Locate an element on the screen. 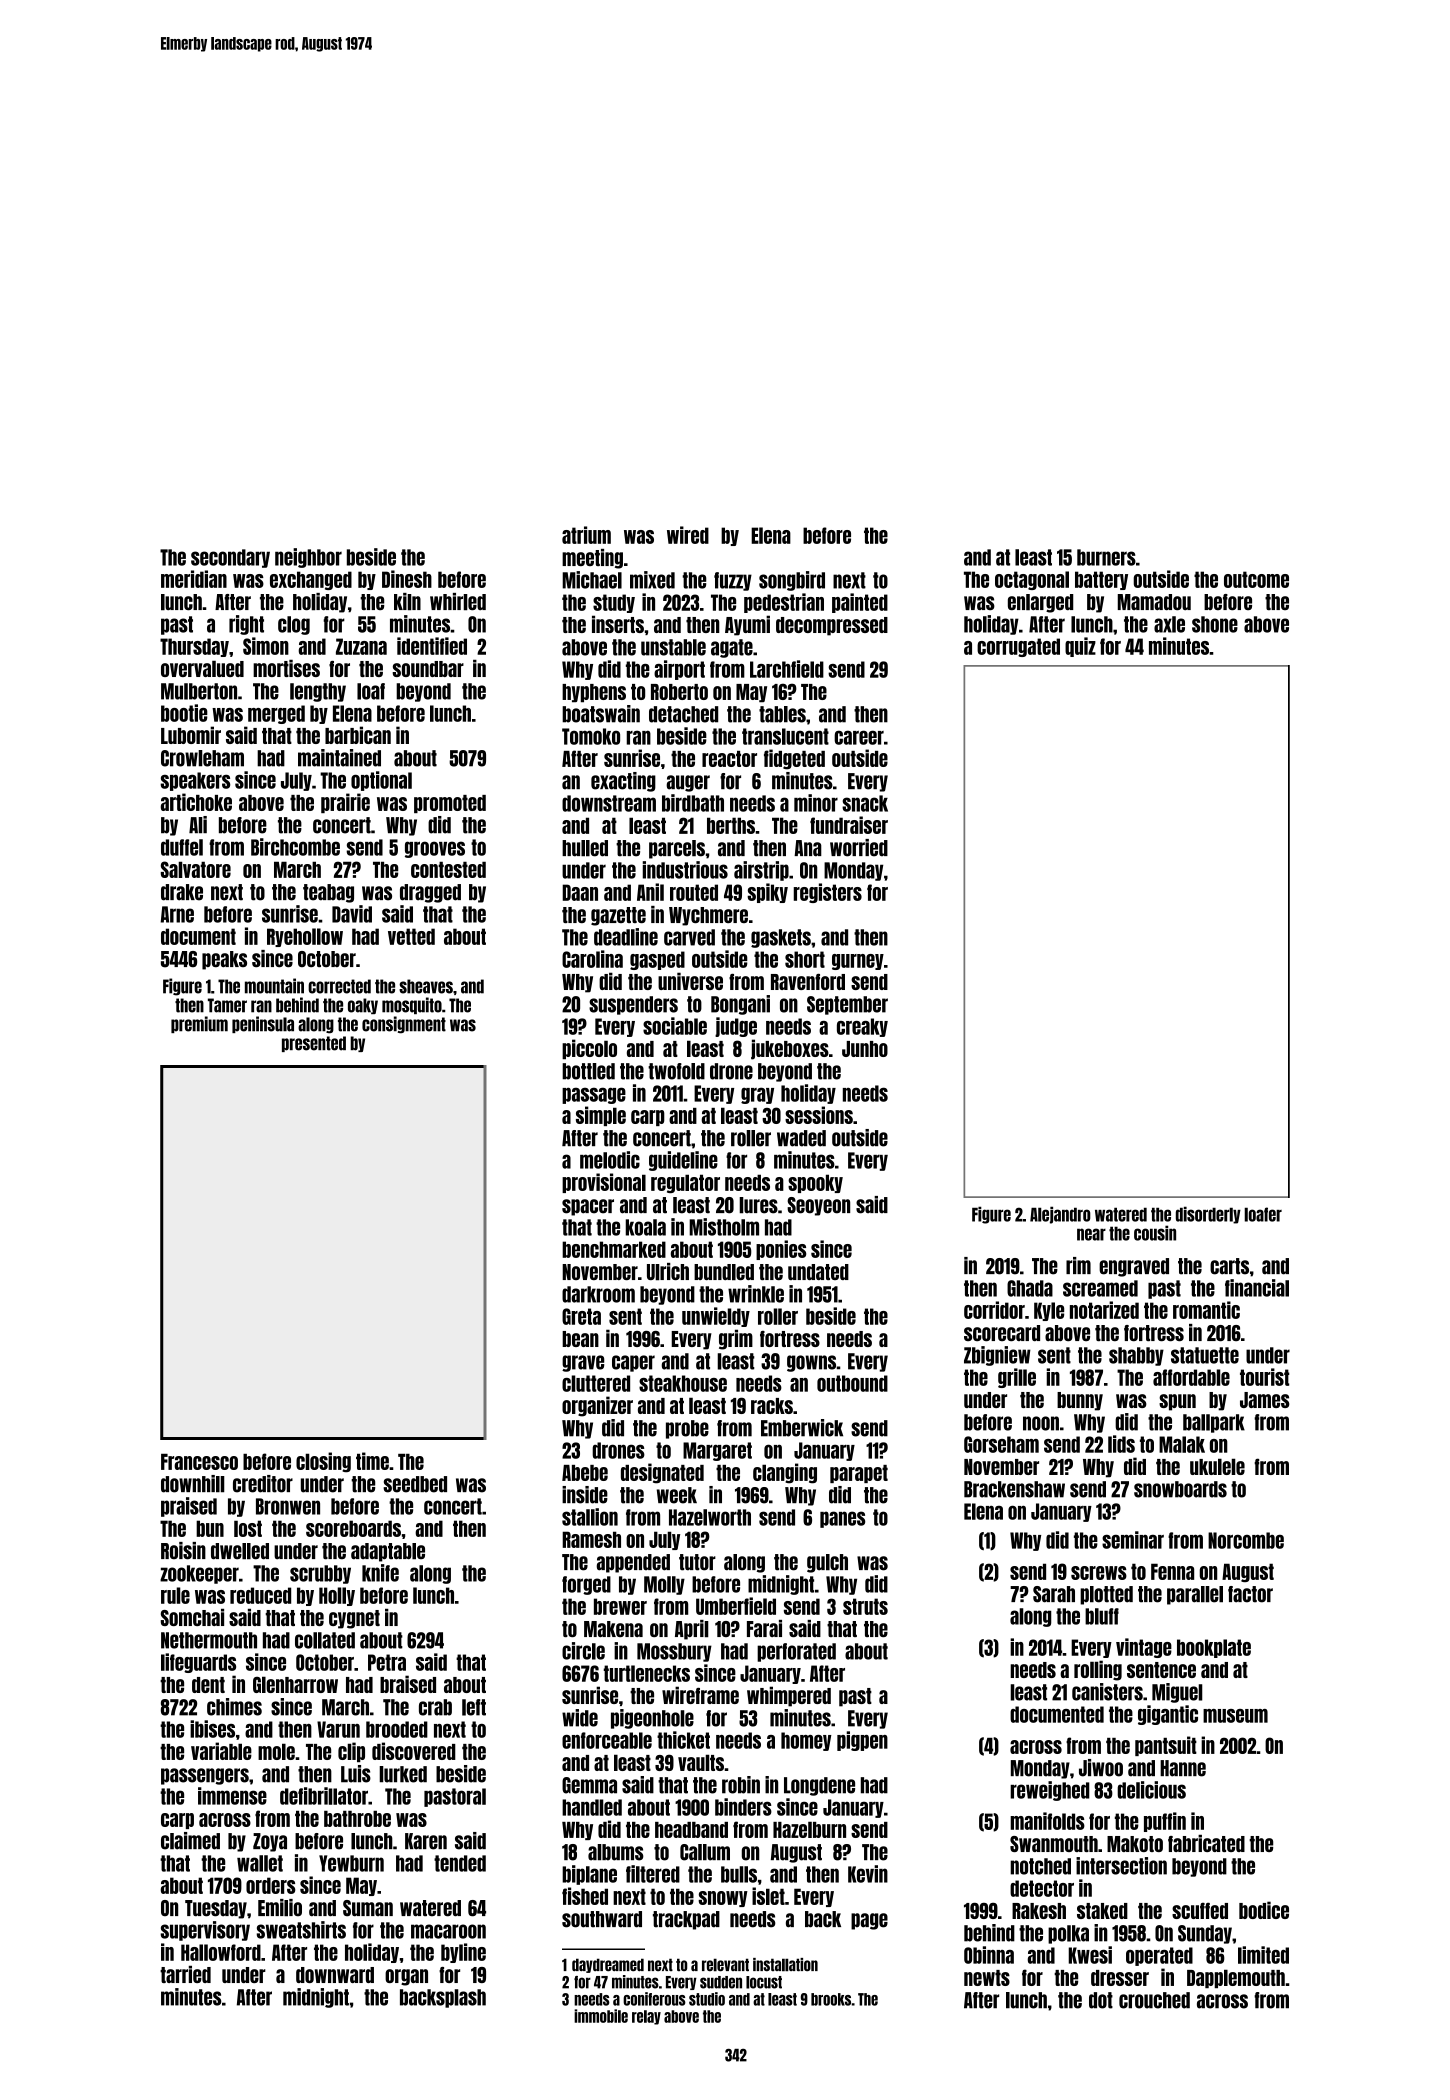  peaks is located at coordinates (224, 960).
